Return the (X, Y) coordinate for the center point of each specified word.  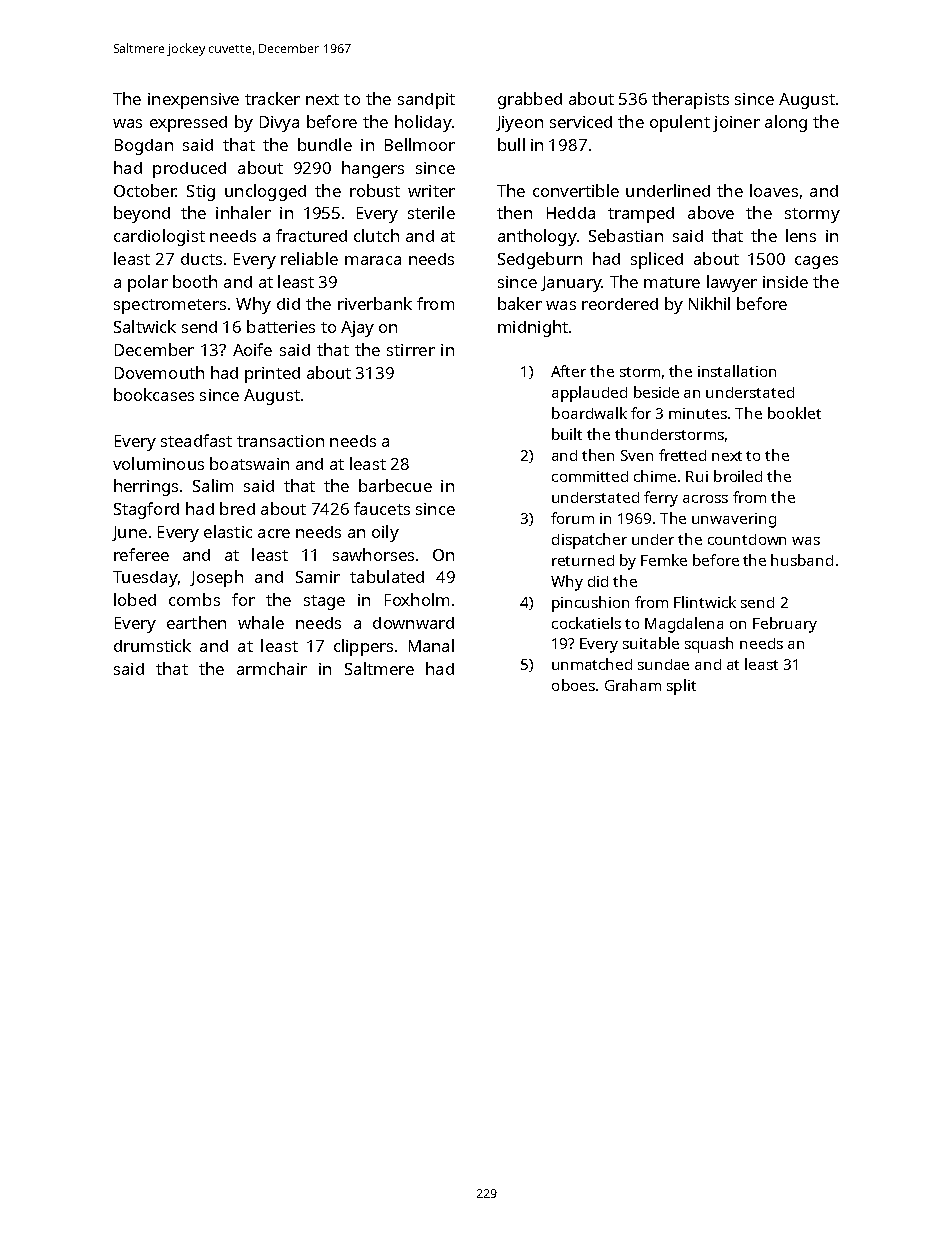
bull (511, 144)
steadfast (196, 440)
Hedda (571, 213)
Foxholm (417, 599)
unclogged (265, 192)
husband (802, 560)
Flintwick (705, 602)
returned (583, 560)
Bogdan (144, 147)
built (567, 434)
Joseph (216, 578)
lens (801, 235)
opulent (680, 123)
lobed (135, 599)
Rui (697, 476)
